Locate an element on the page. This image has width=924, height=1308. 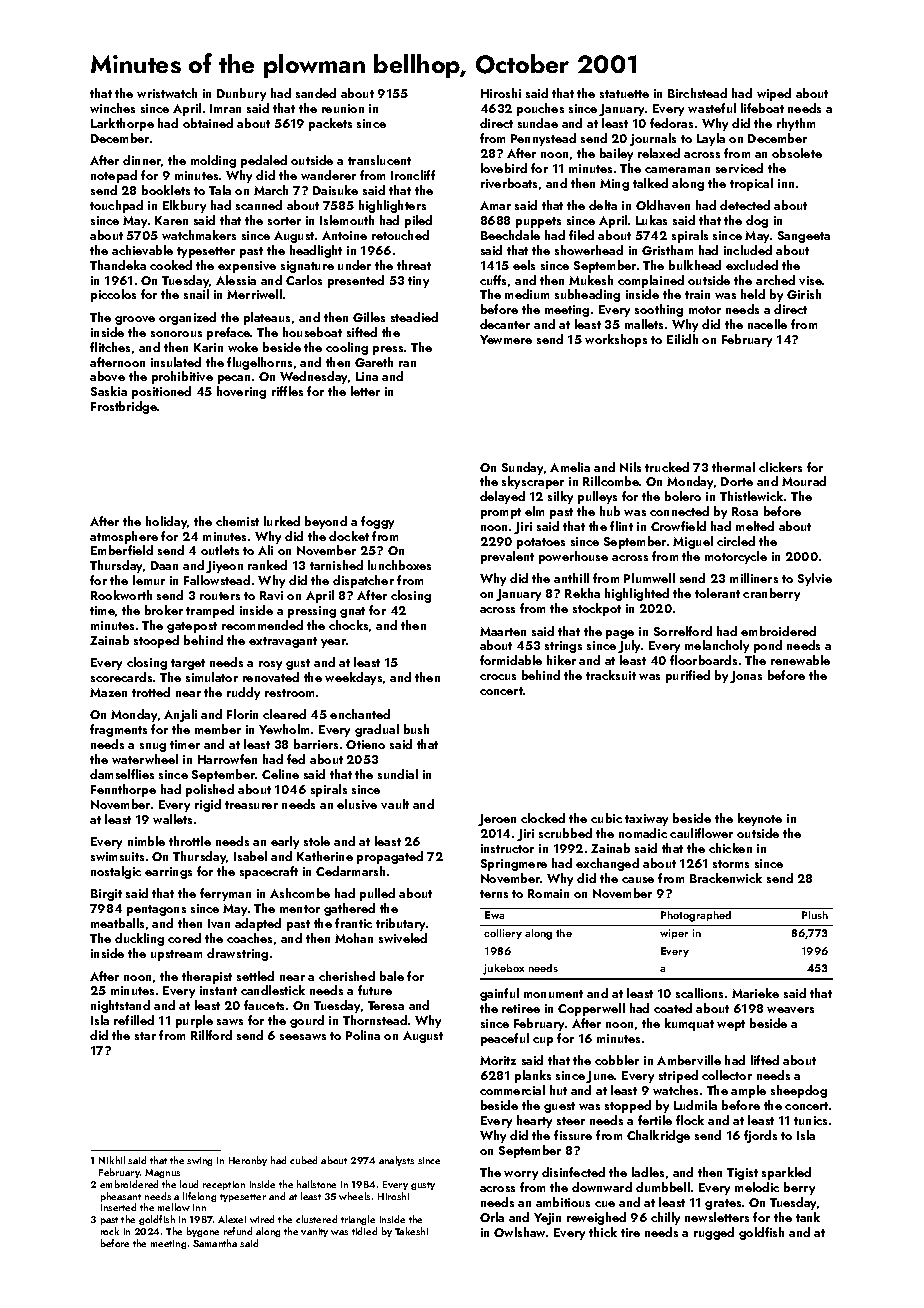
Ironcliff is located at coordinates (413, 175).
